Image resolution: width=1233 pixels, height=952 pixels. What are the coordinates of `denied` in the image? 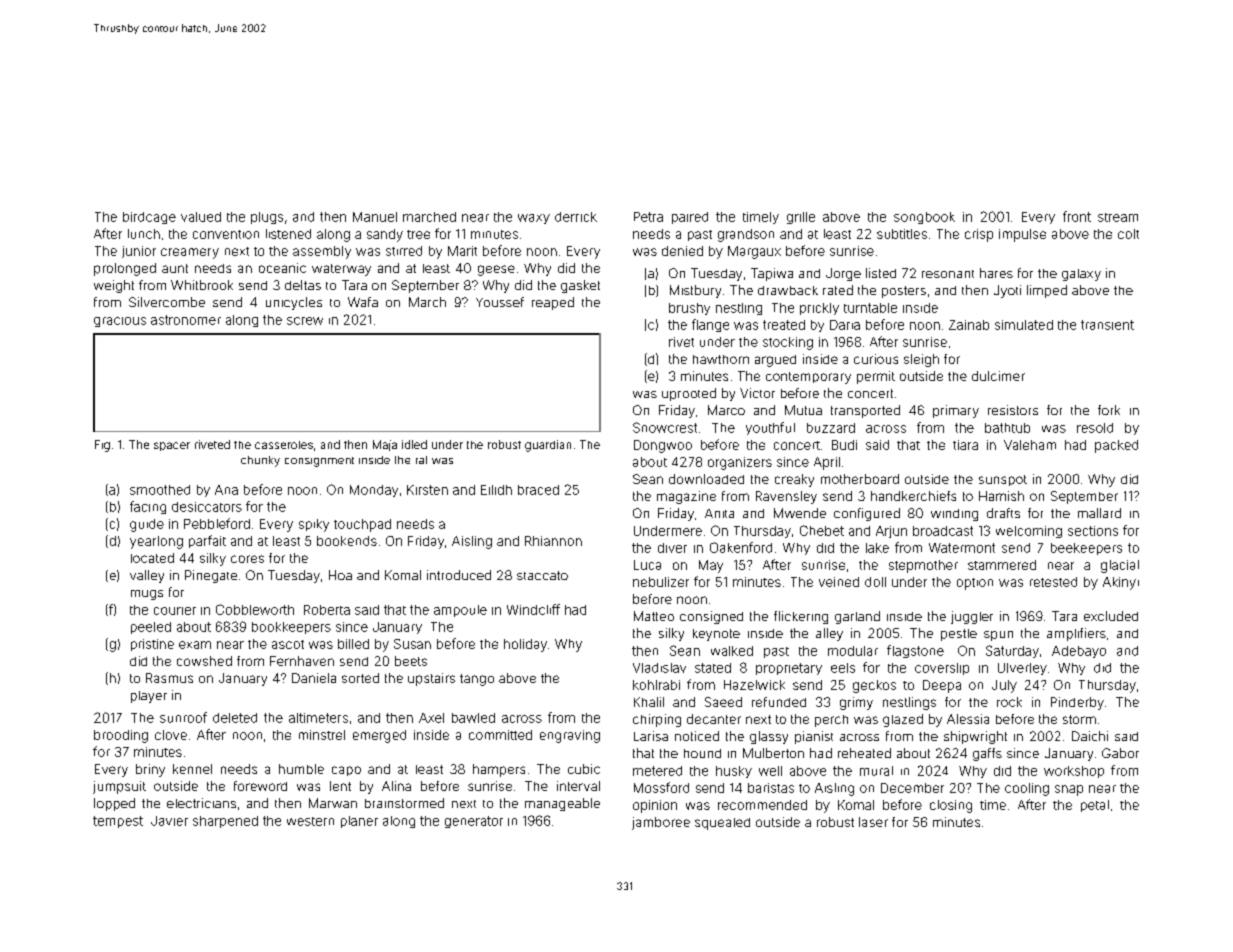 It's located at (682, 251).
